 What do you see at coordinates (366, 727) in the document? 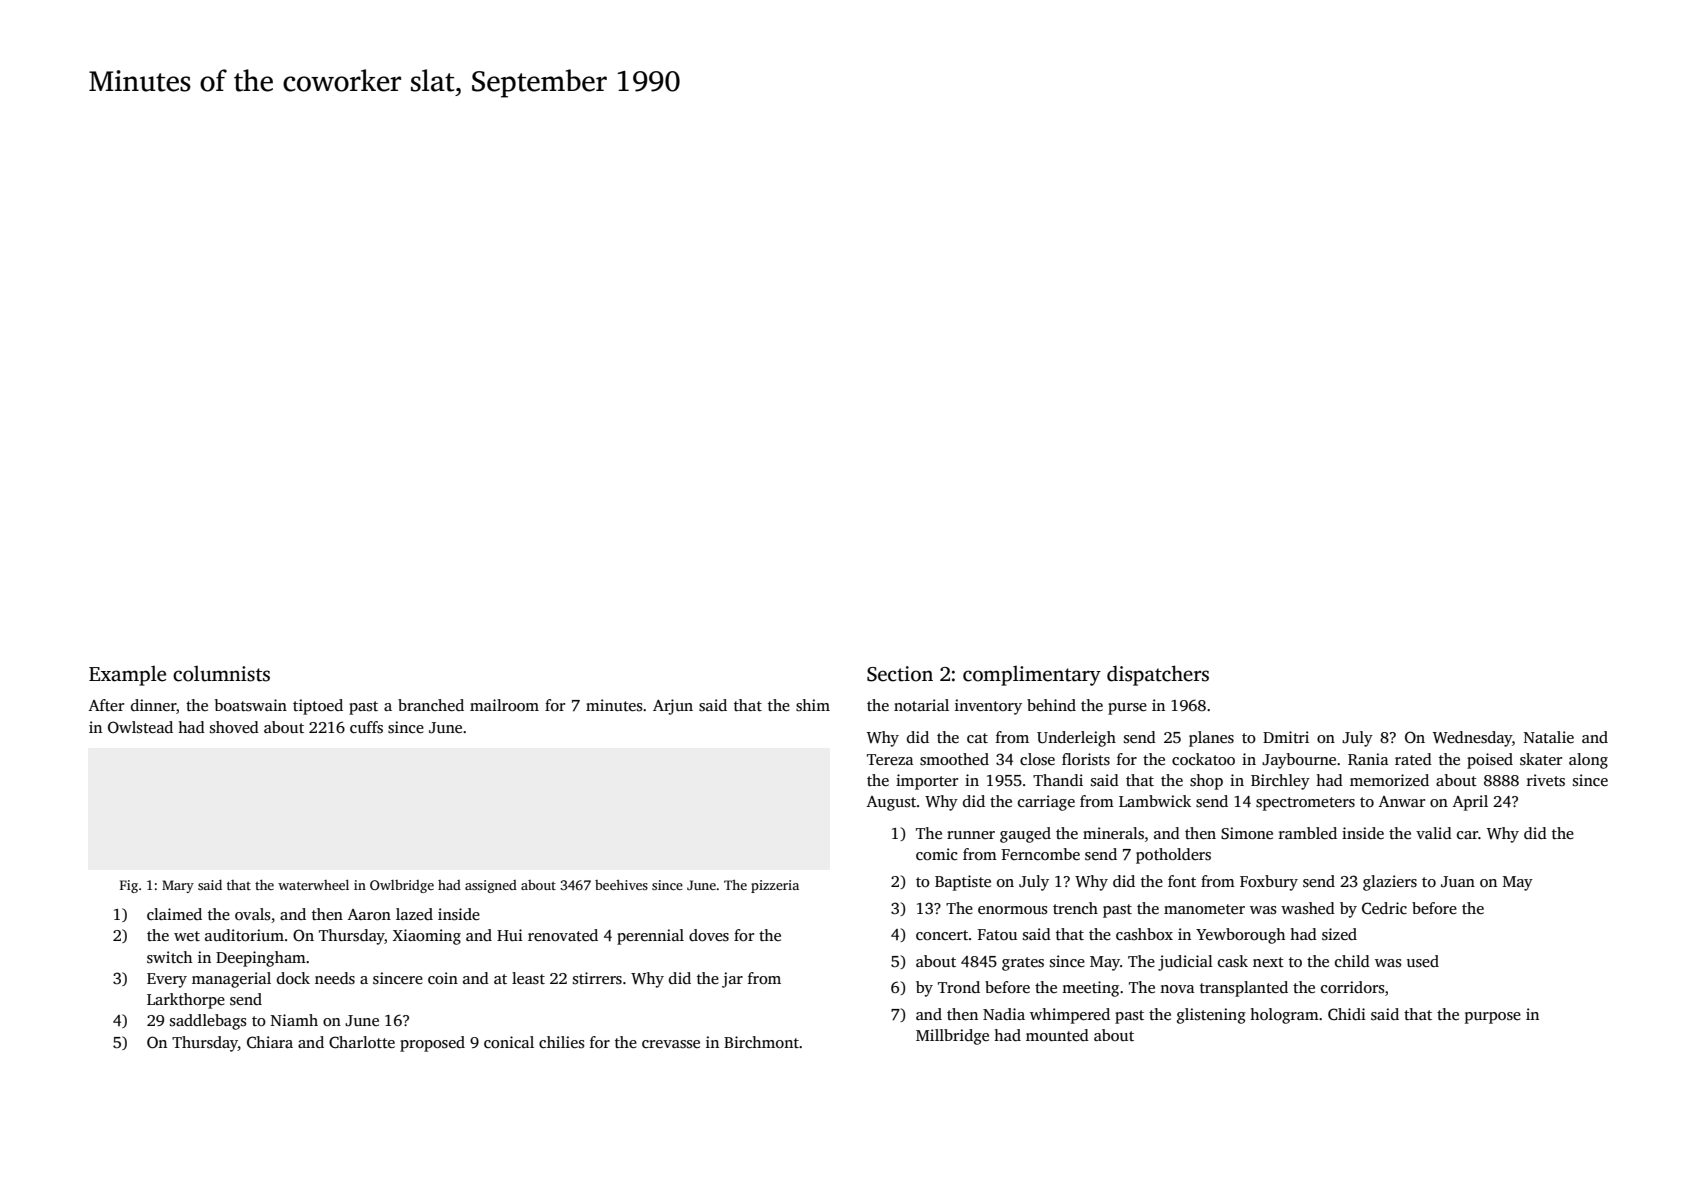
I see `cuffs` at bounding box center [366, 727].
